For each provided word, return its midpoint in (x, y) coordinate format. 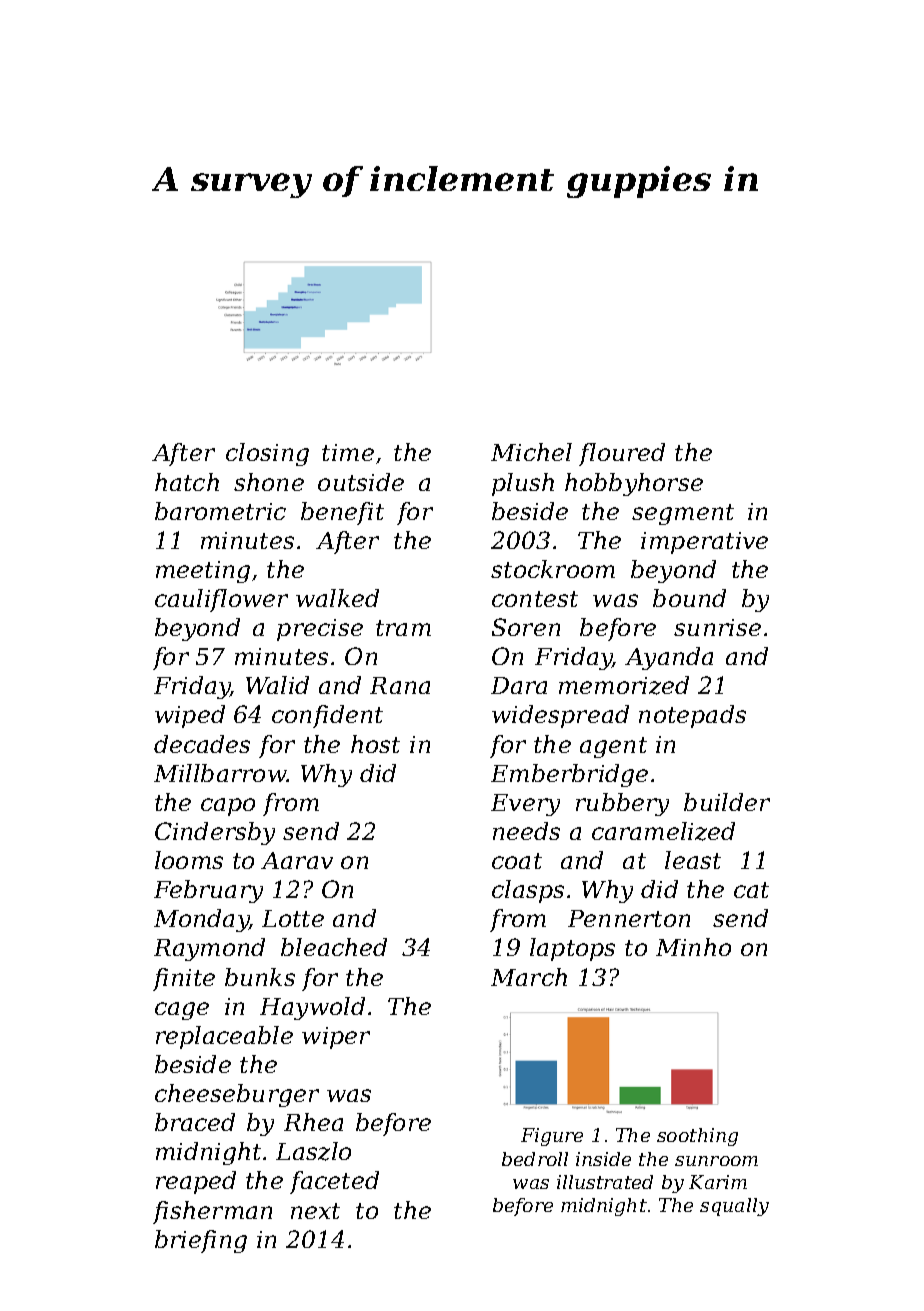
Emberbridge (569, 775)
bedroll (535, 1159)
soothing (697, 1137)
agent (613, 747)
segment (683, 514)
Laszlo (313, 1151)
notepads (692, 716)
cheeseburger (237, 1095)
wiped (190, 716)
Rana (400, 685)
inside (603, 1159)
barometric (220, 511)
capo (228, 807)
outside (361, 482)
